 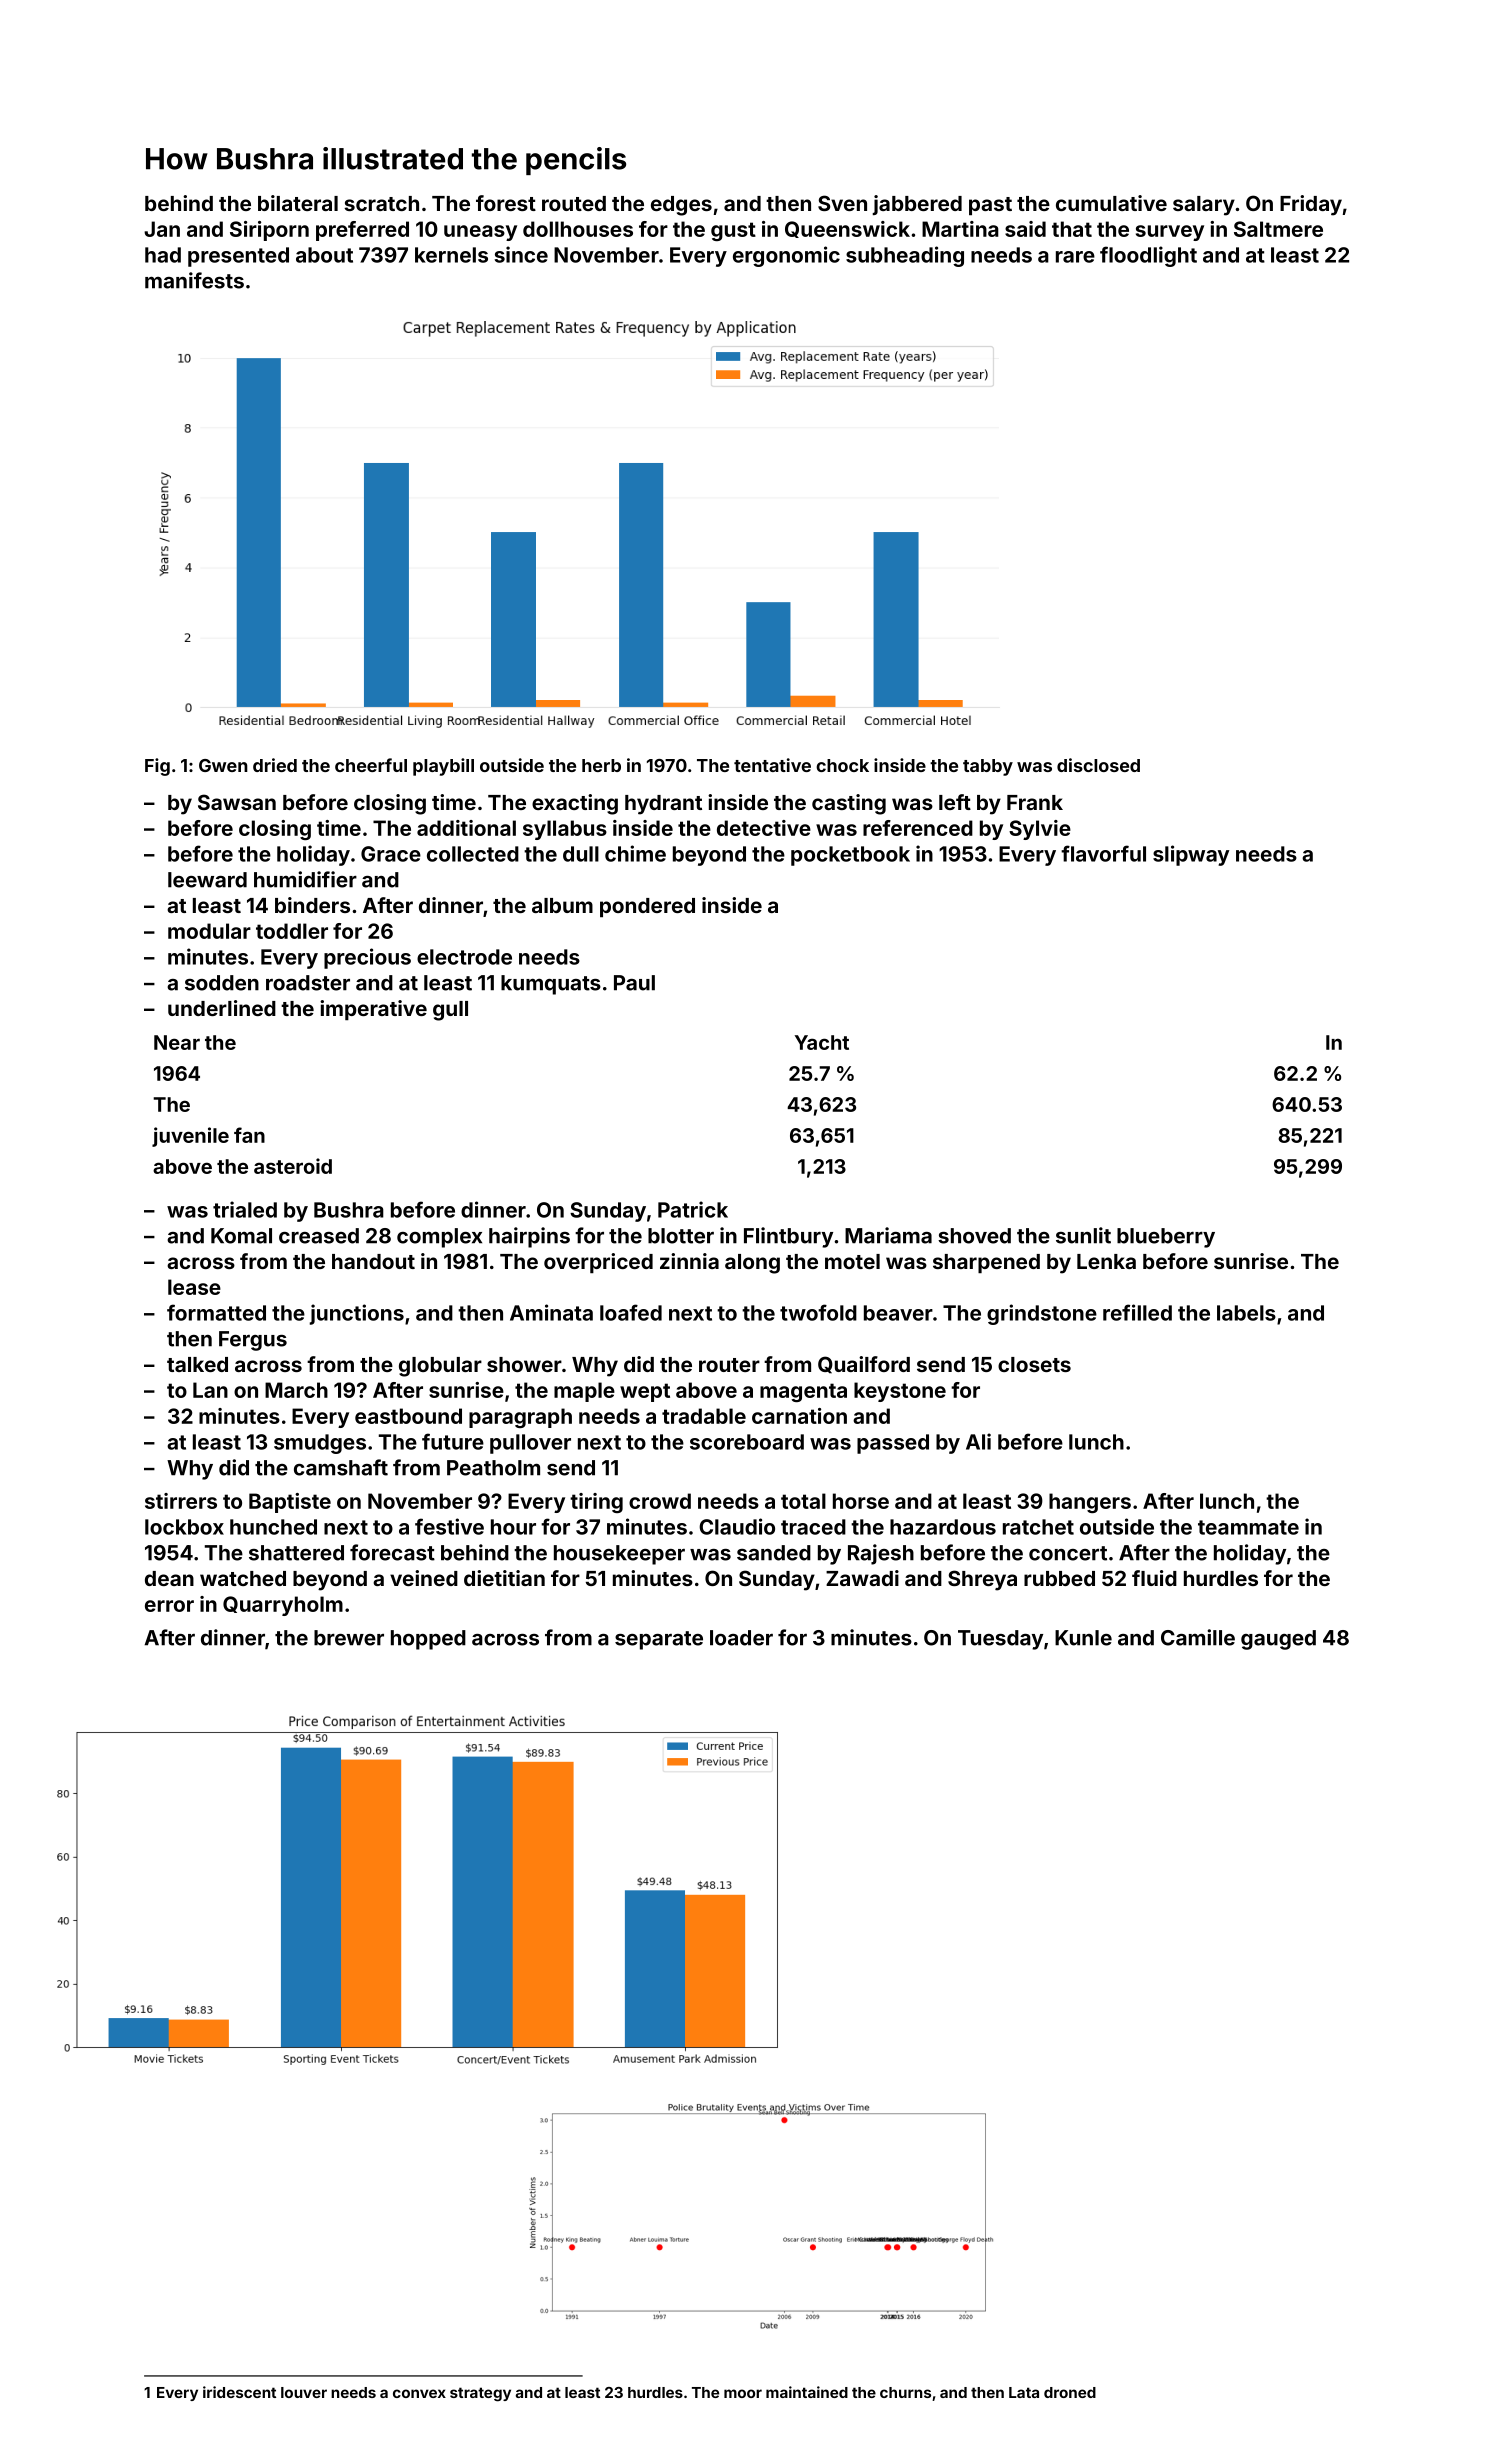 I want to click on churns, so click(x=905, y=2392).
